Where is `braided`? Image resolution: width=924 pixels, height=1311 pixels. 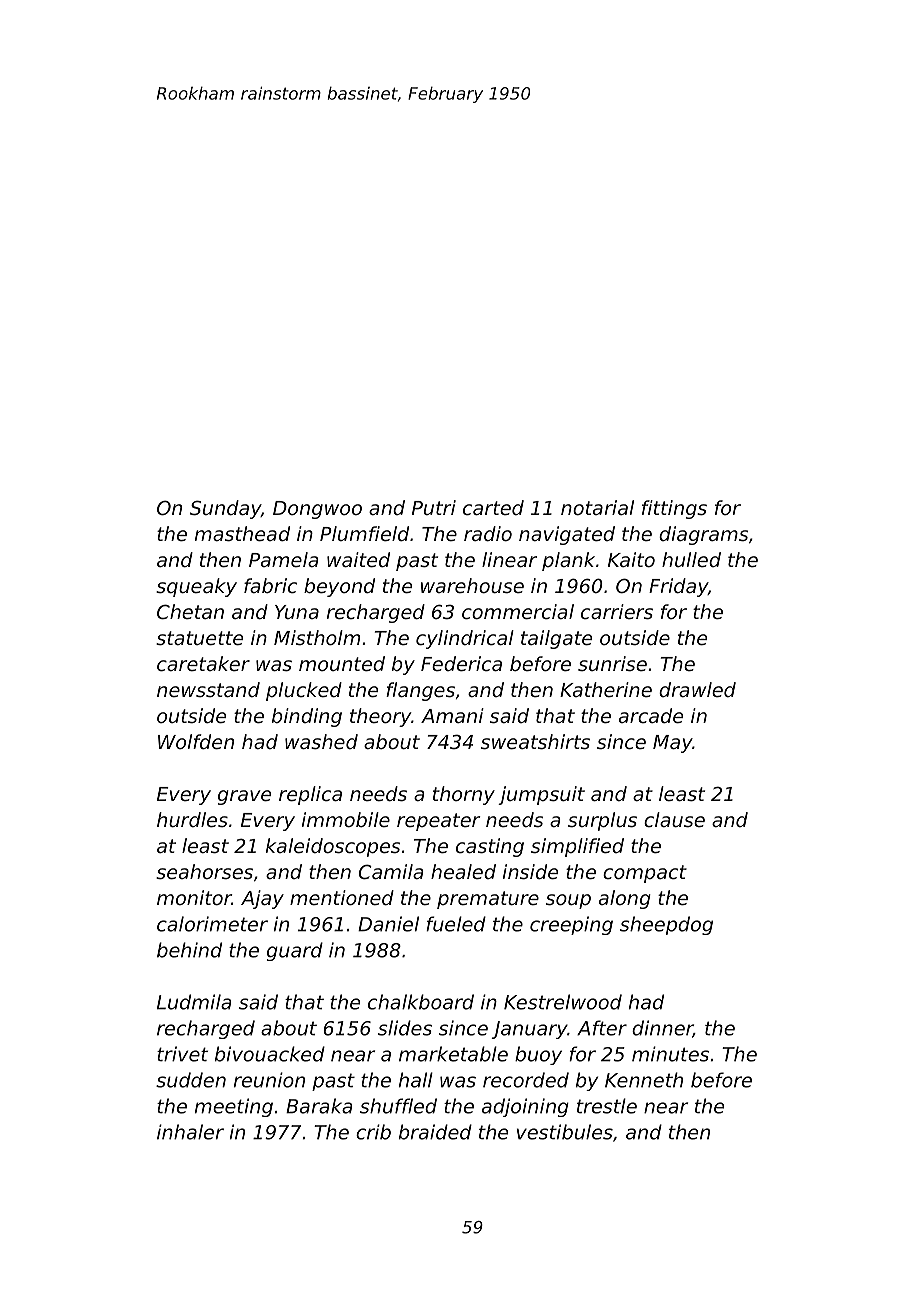
braided is located at coordinates (435, 1132).
